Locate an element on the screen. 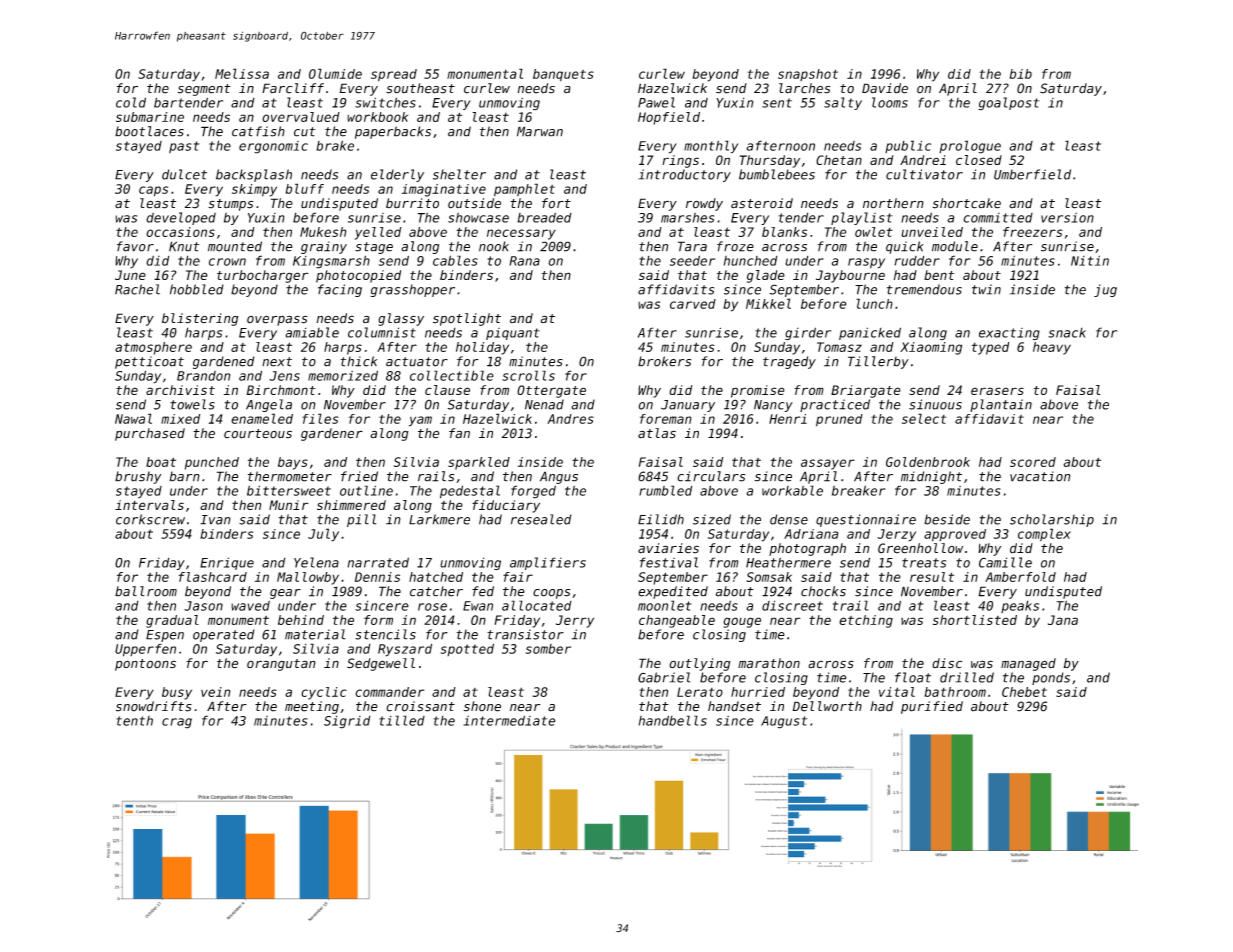 The height and width of the screenshot is (952, 1233). files is located at coordinates (320, 418).
